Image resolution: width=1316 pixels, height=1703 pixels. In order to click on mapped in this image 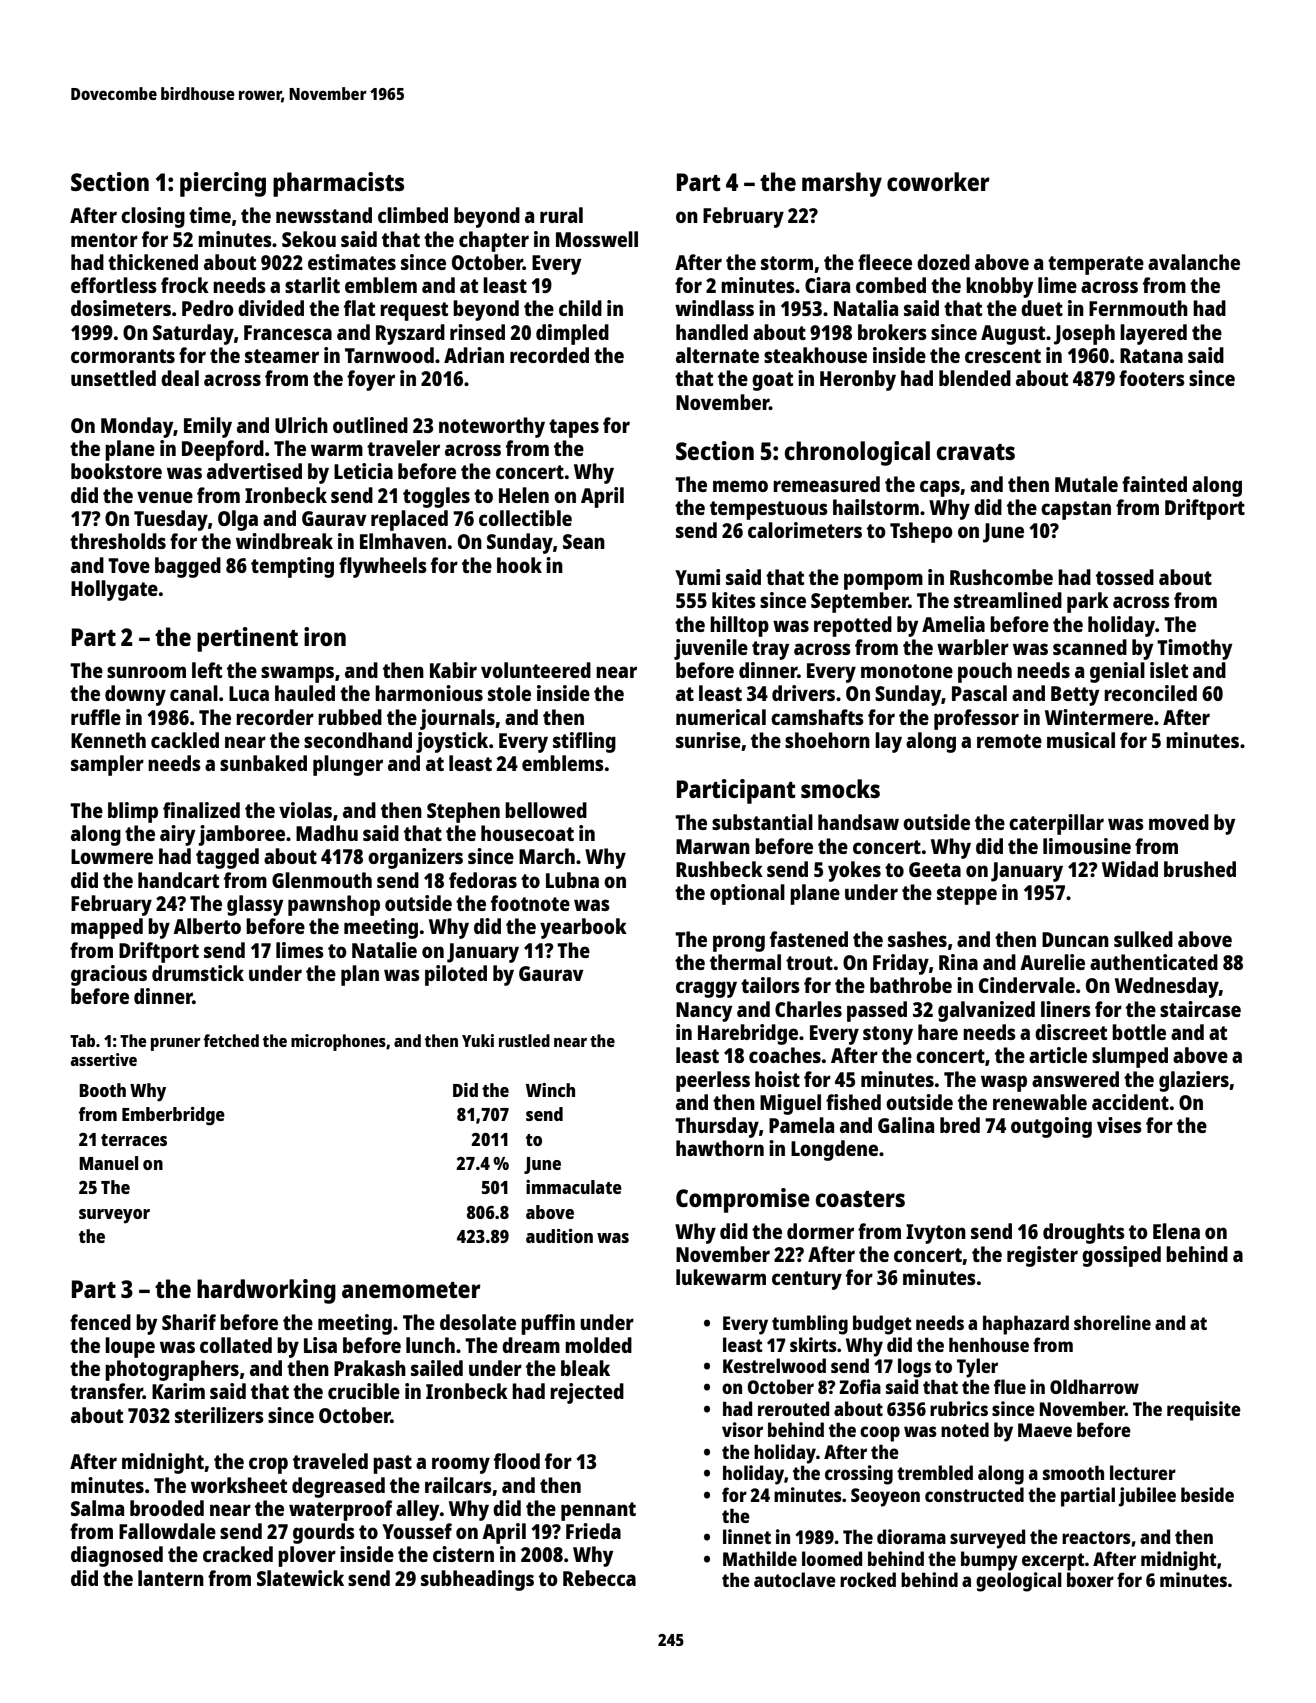, I will do `click(107, 928)`.
